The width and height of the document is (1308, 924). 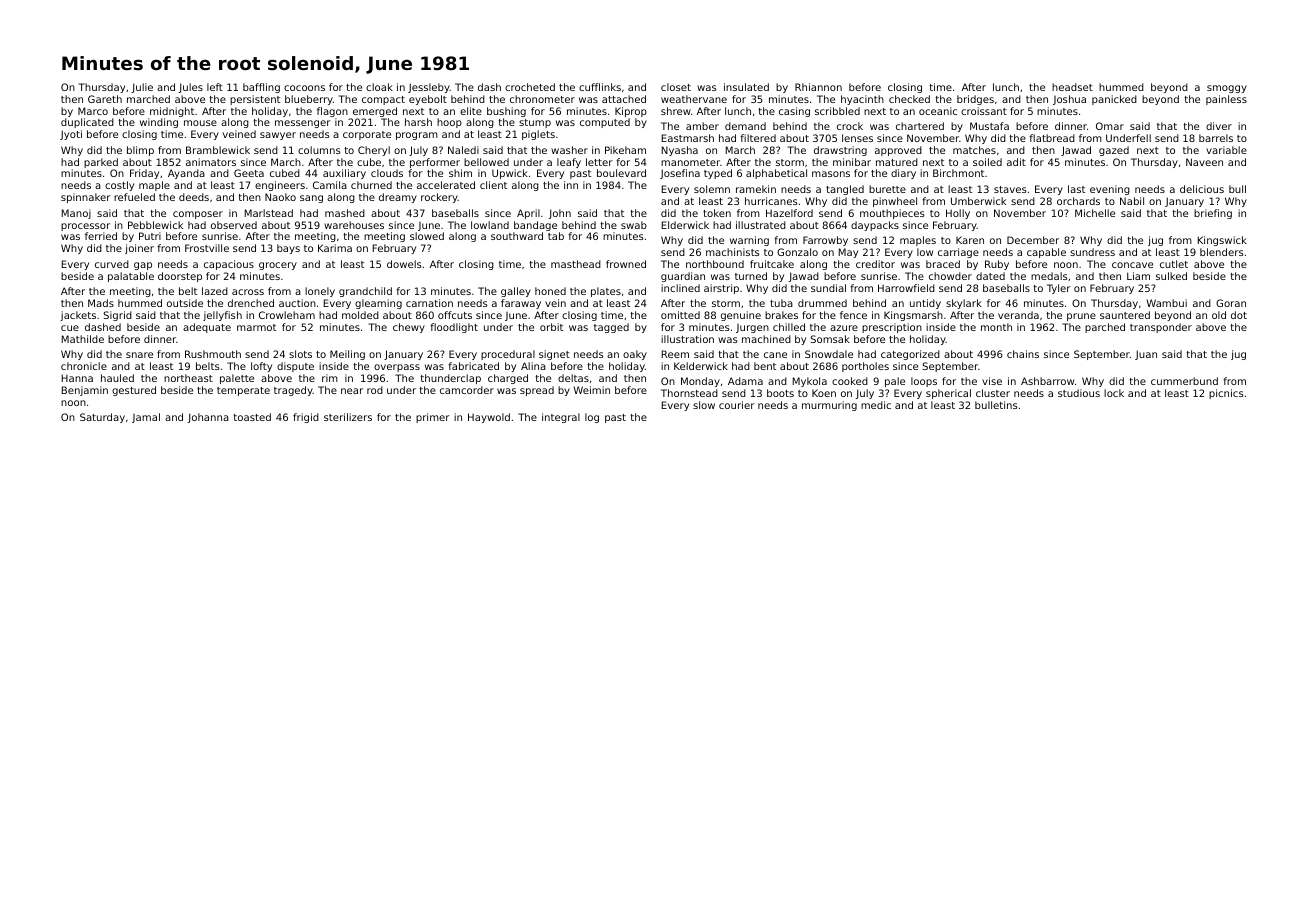 I want to click on Sigrid, so click(x=117, y=316).
